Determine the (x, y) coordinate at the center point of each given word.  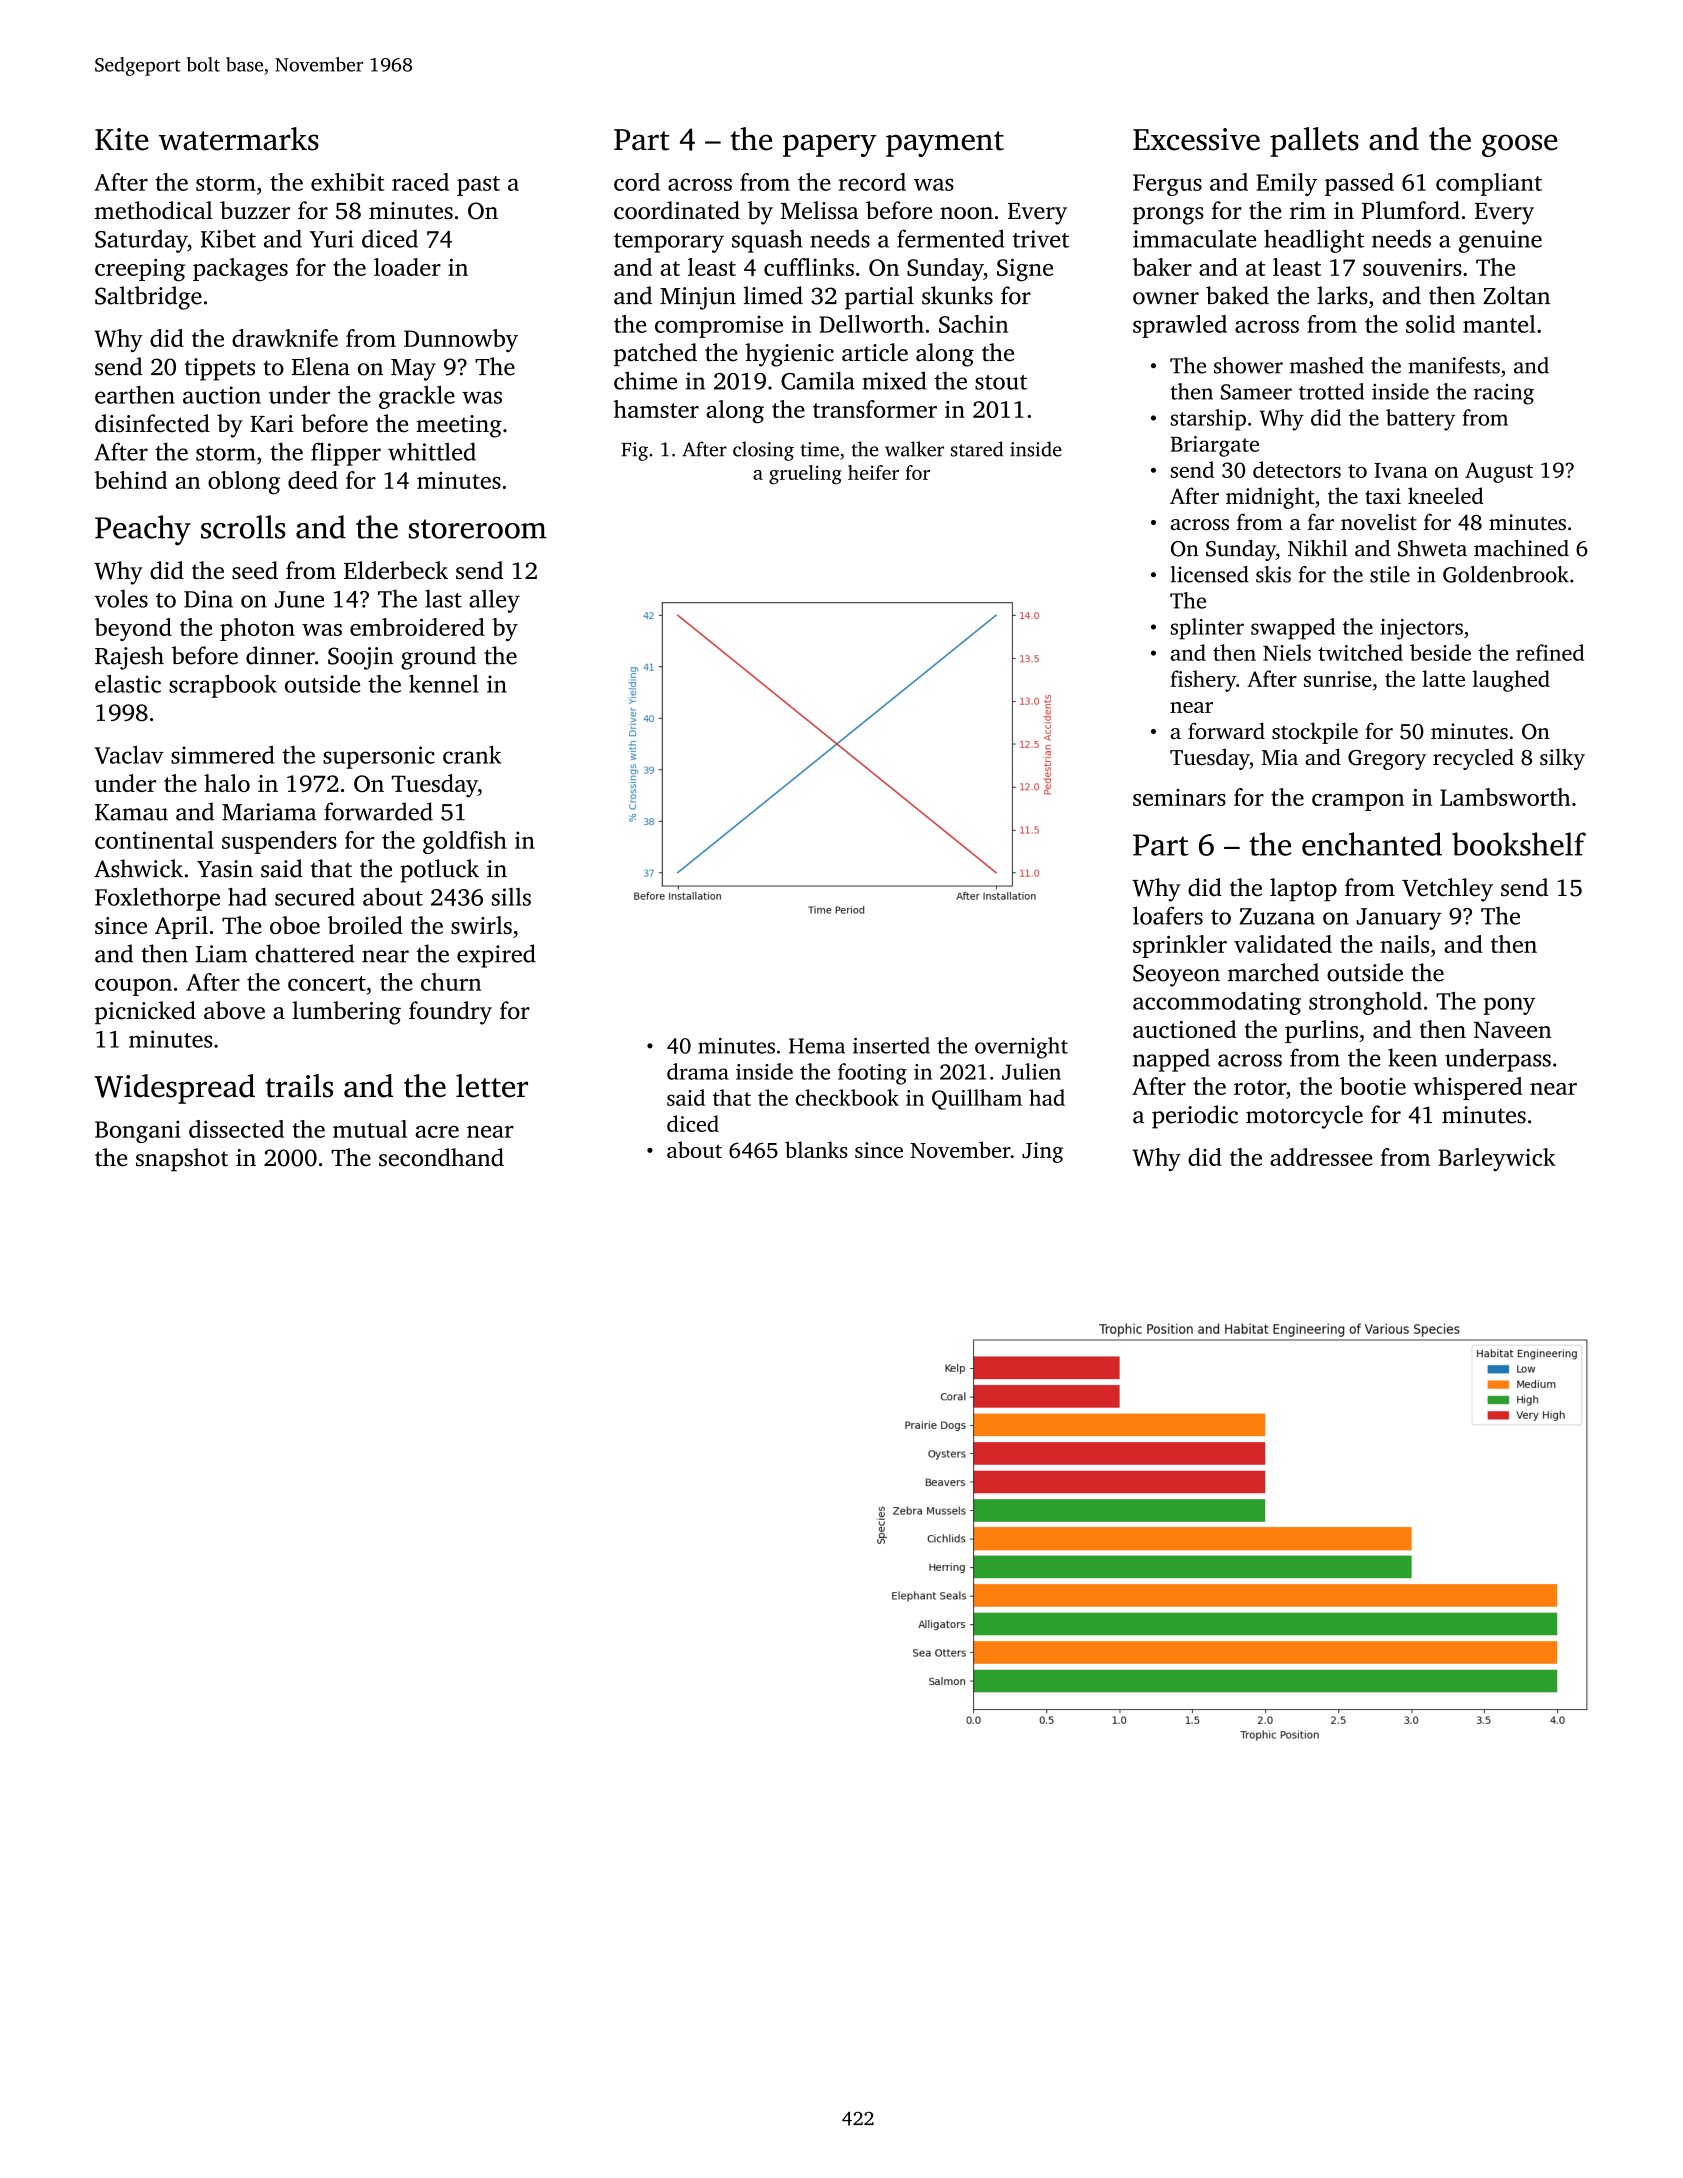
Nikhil (1318, 548)
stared (977, 449)
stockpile (1315, 733)
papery (830, 145)
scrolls (243, 527)
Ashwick (138, 868)
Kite (122, 139)
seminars (1179, 797)
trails (299, 1086)
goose (1520, 145)
